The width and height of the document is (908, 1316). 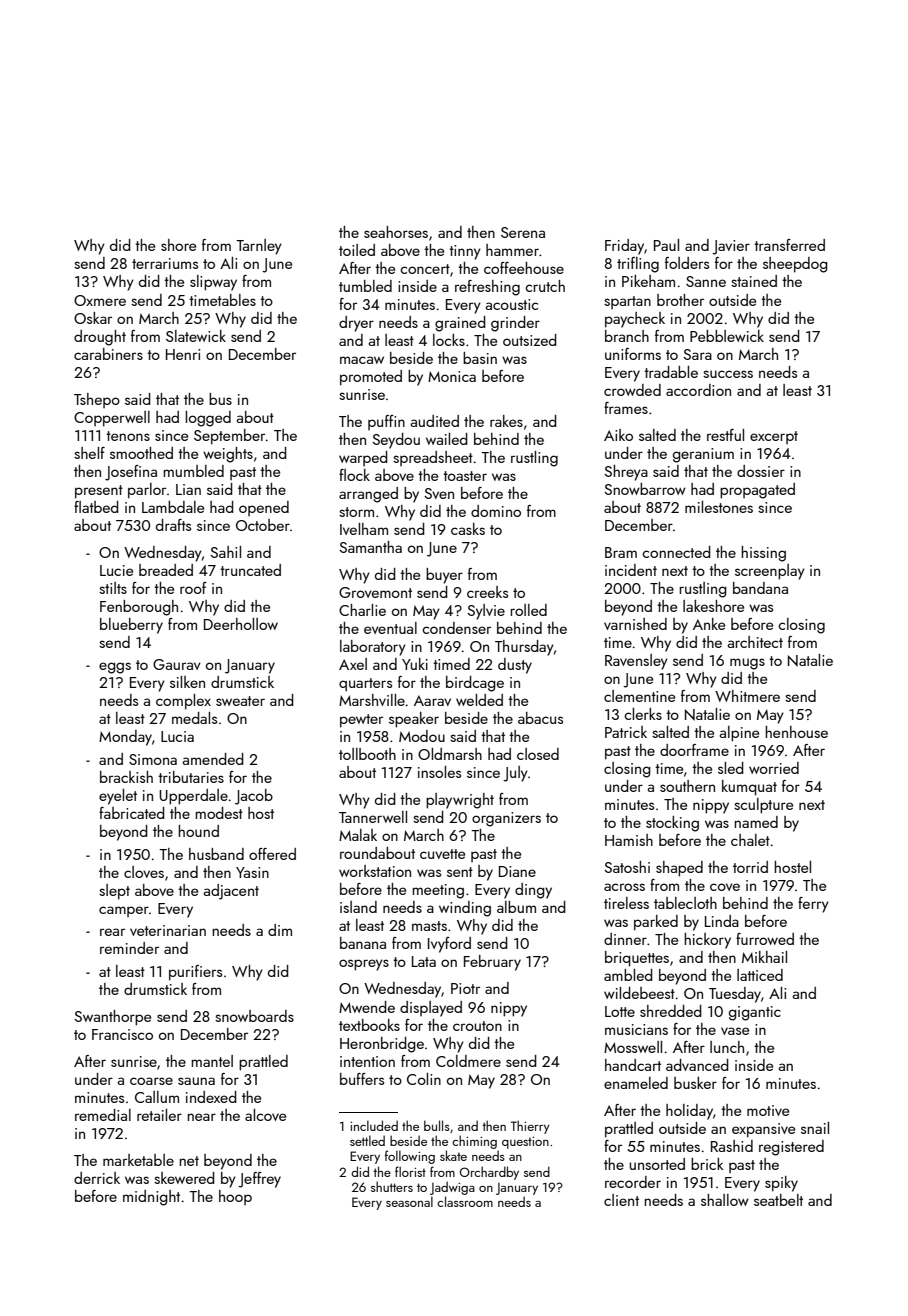 I want to click on gigantic, so click(x=755, y=1013).
